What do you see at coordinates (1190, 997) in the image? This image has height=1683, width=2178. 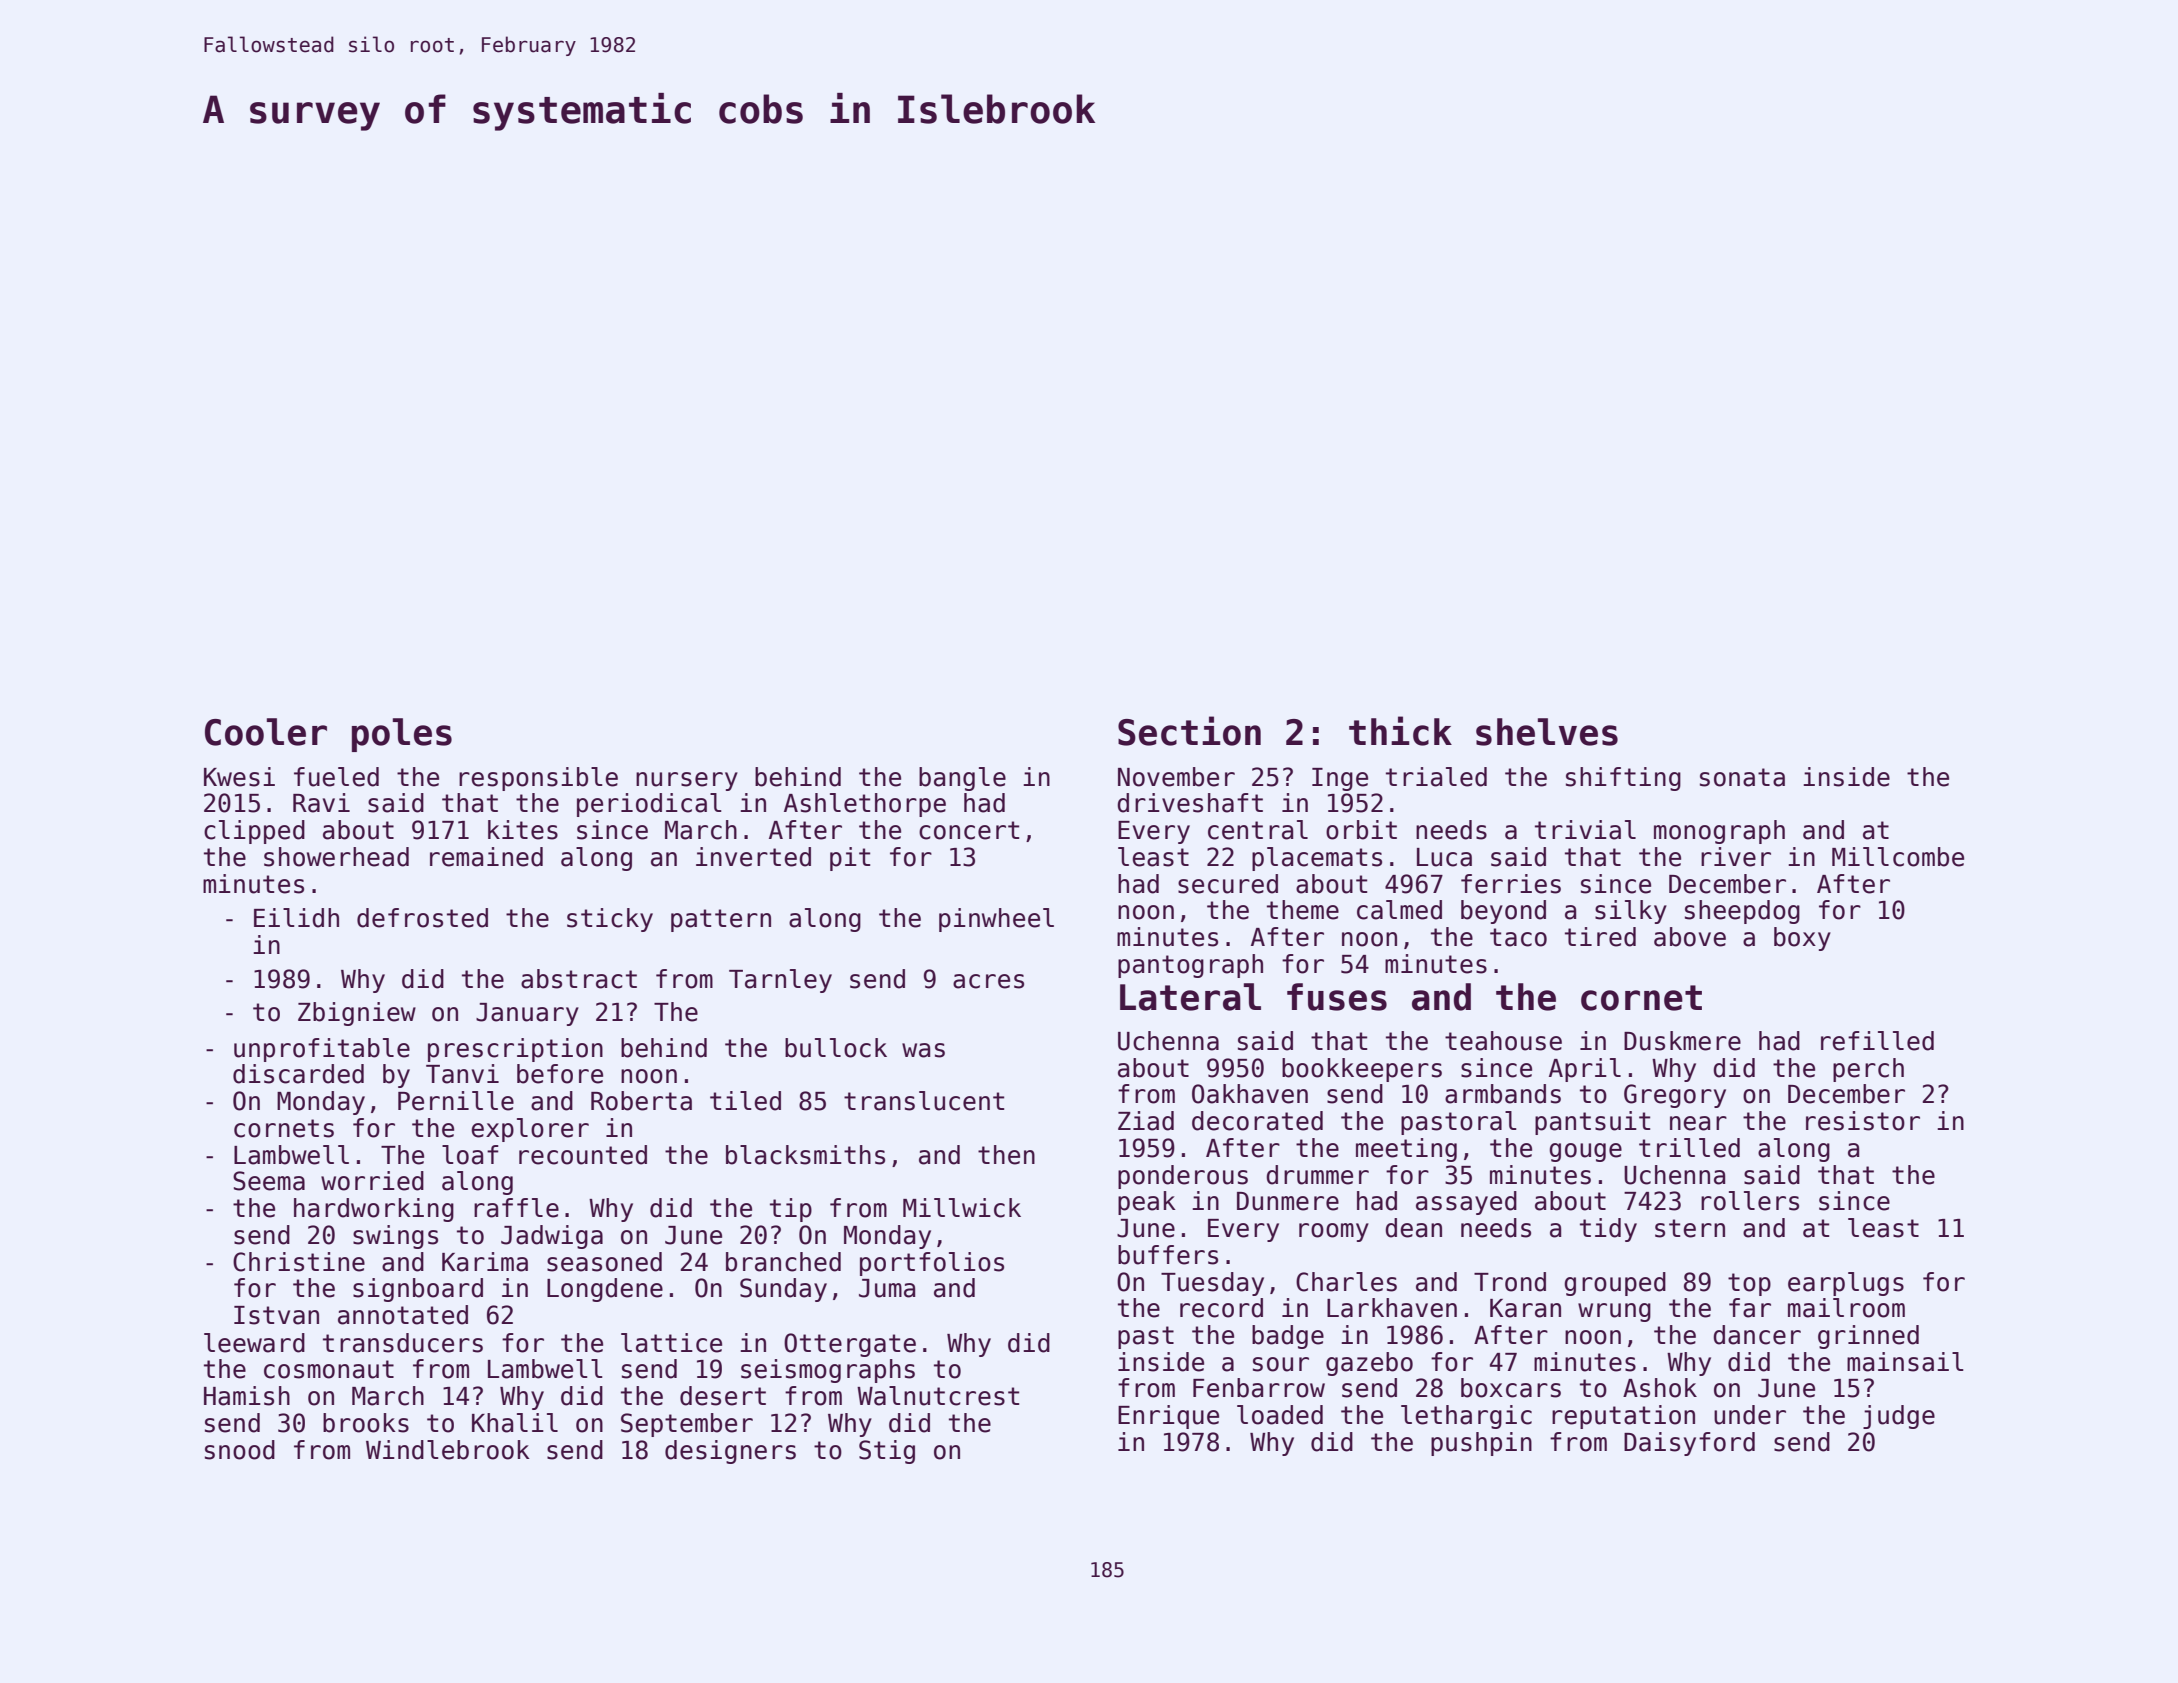 I see `Lateral` at bounding box center [1190, 997].
